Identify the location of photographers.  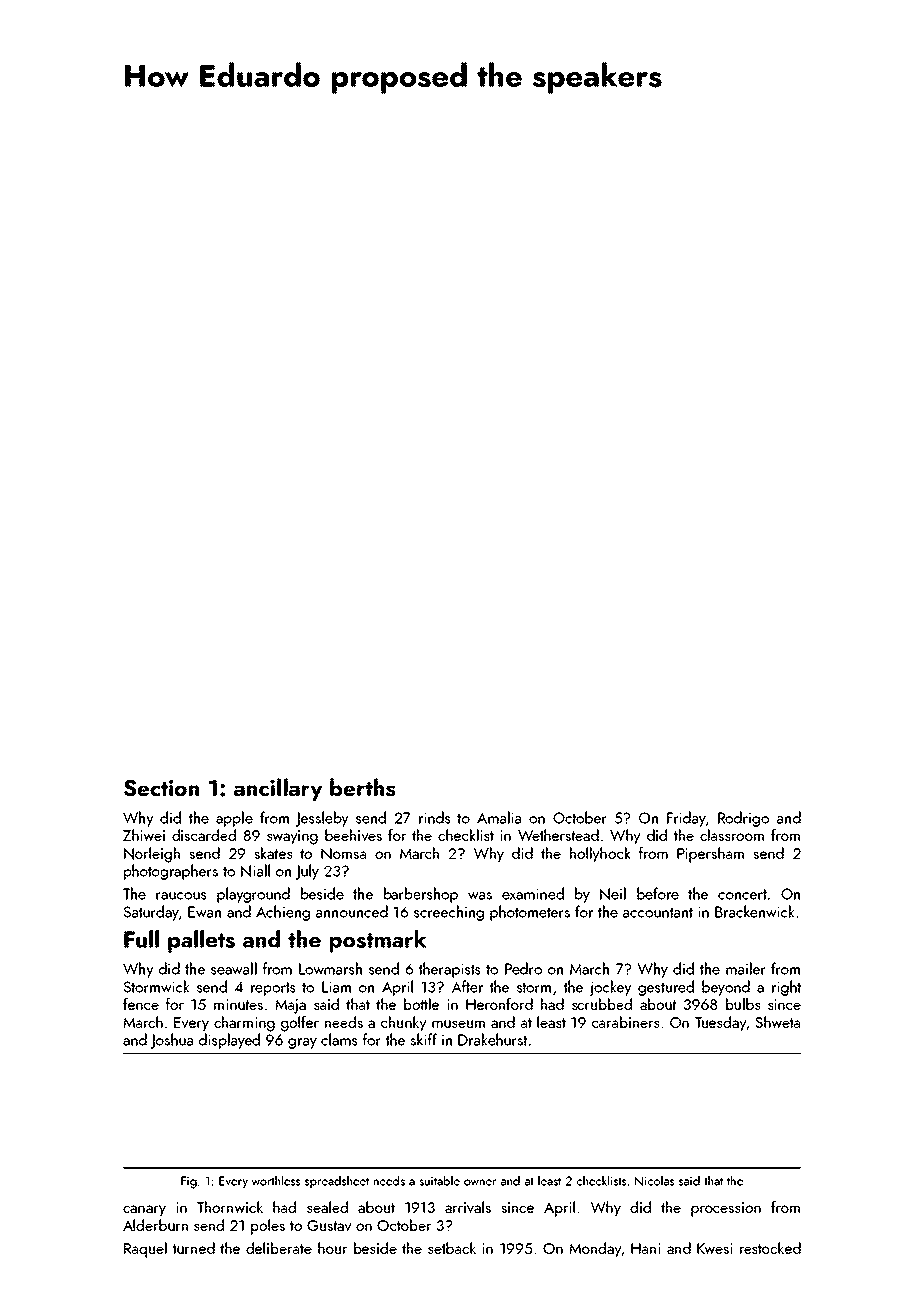
(171, 872).
